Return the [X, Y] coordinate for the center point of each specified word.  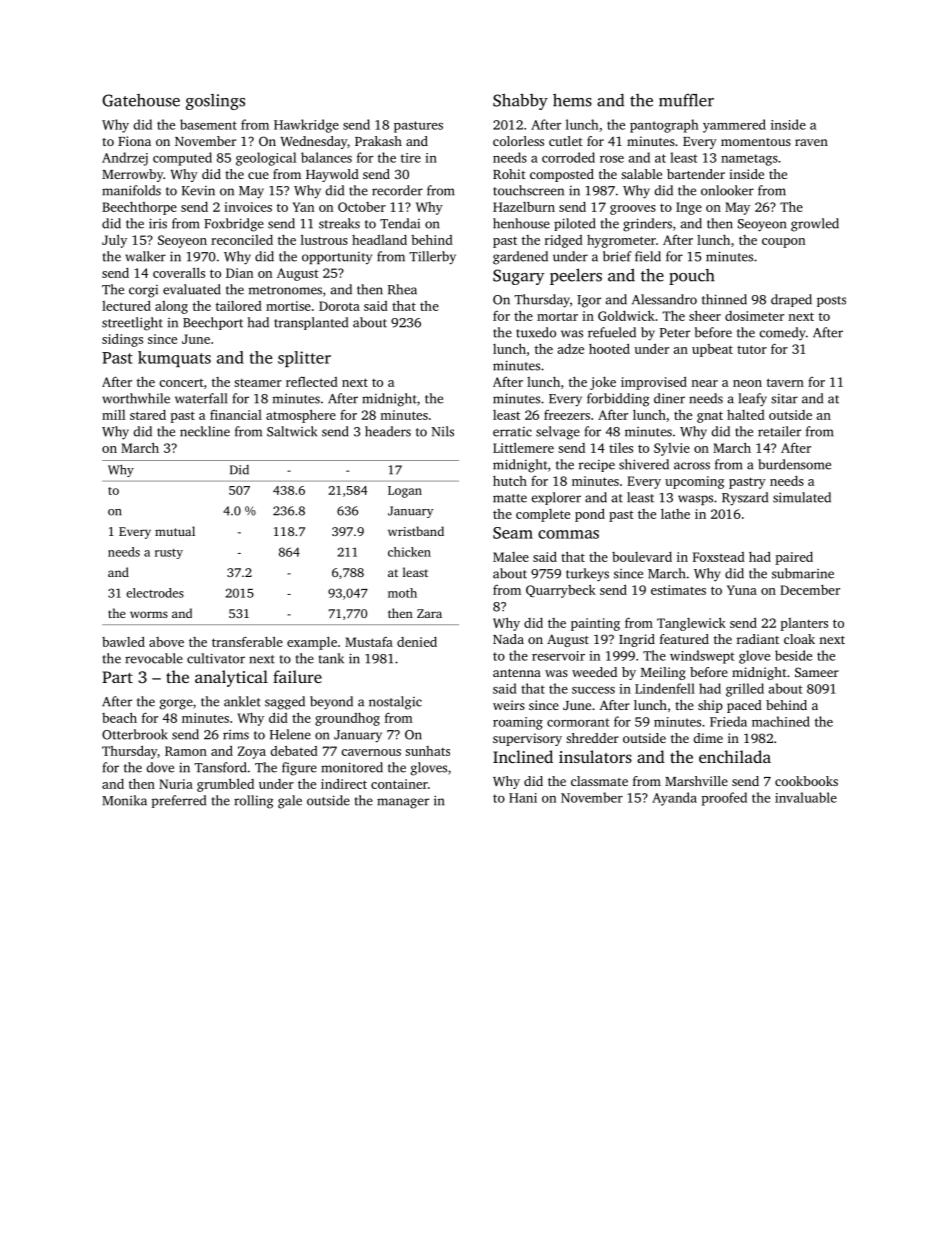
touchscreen [528, 190]
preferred [179, 801]
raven [811, 142]
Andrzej [125, 159]
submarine [803, 573]
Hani [523, 798]
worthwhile [136, 398]
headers [388, 431]
